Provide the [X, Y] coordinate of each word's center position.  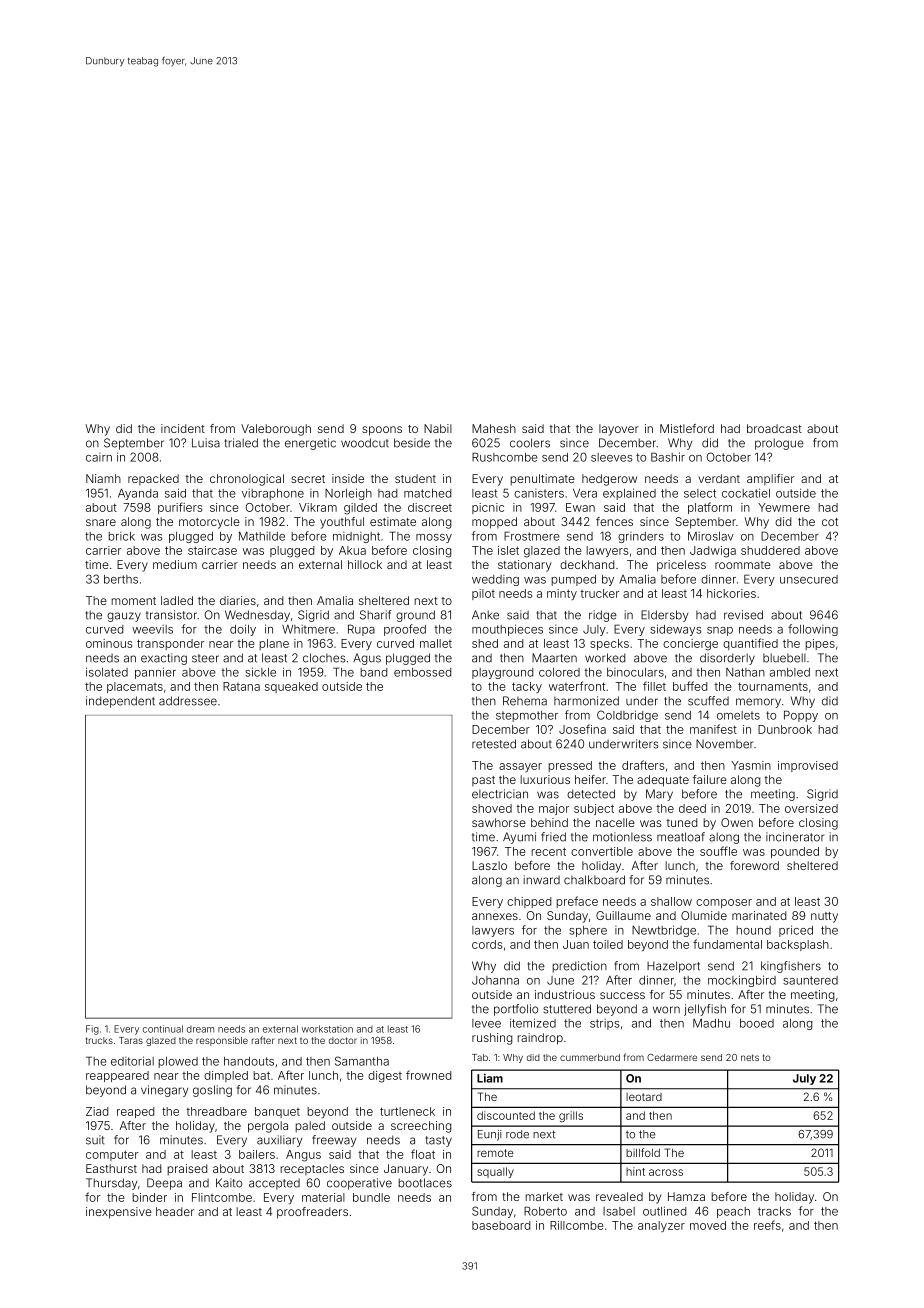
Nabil [438, 428]
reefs [767, 1225]
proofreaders [312, 1213]
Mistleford [687, 428]
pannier [155, 673]
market [544, 1196]
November [724, 744]
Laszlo [489, 865]
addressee [188, 701]
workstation [327, 1029]
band [374, 672]
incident [183, 428]
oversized [811, 808]
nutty [824, 917]
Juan [576, 944]
